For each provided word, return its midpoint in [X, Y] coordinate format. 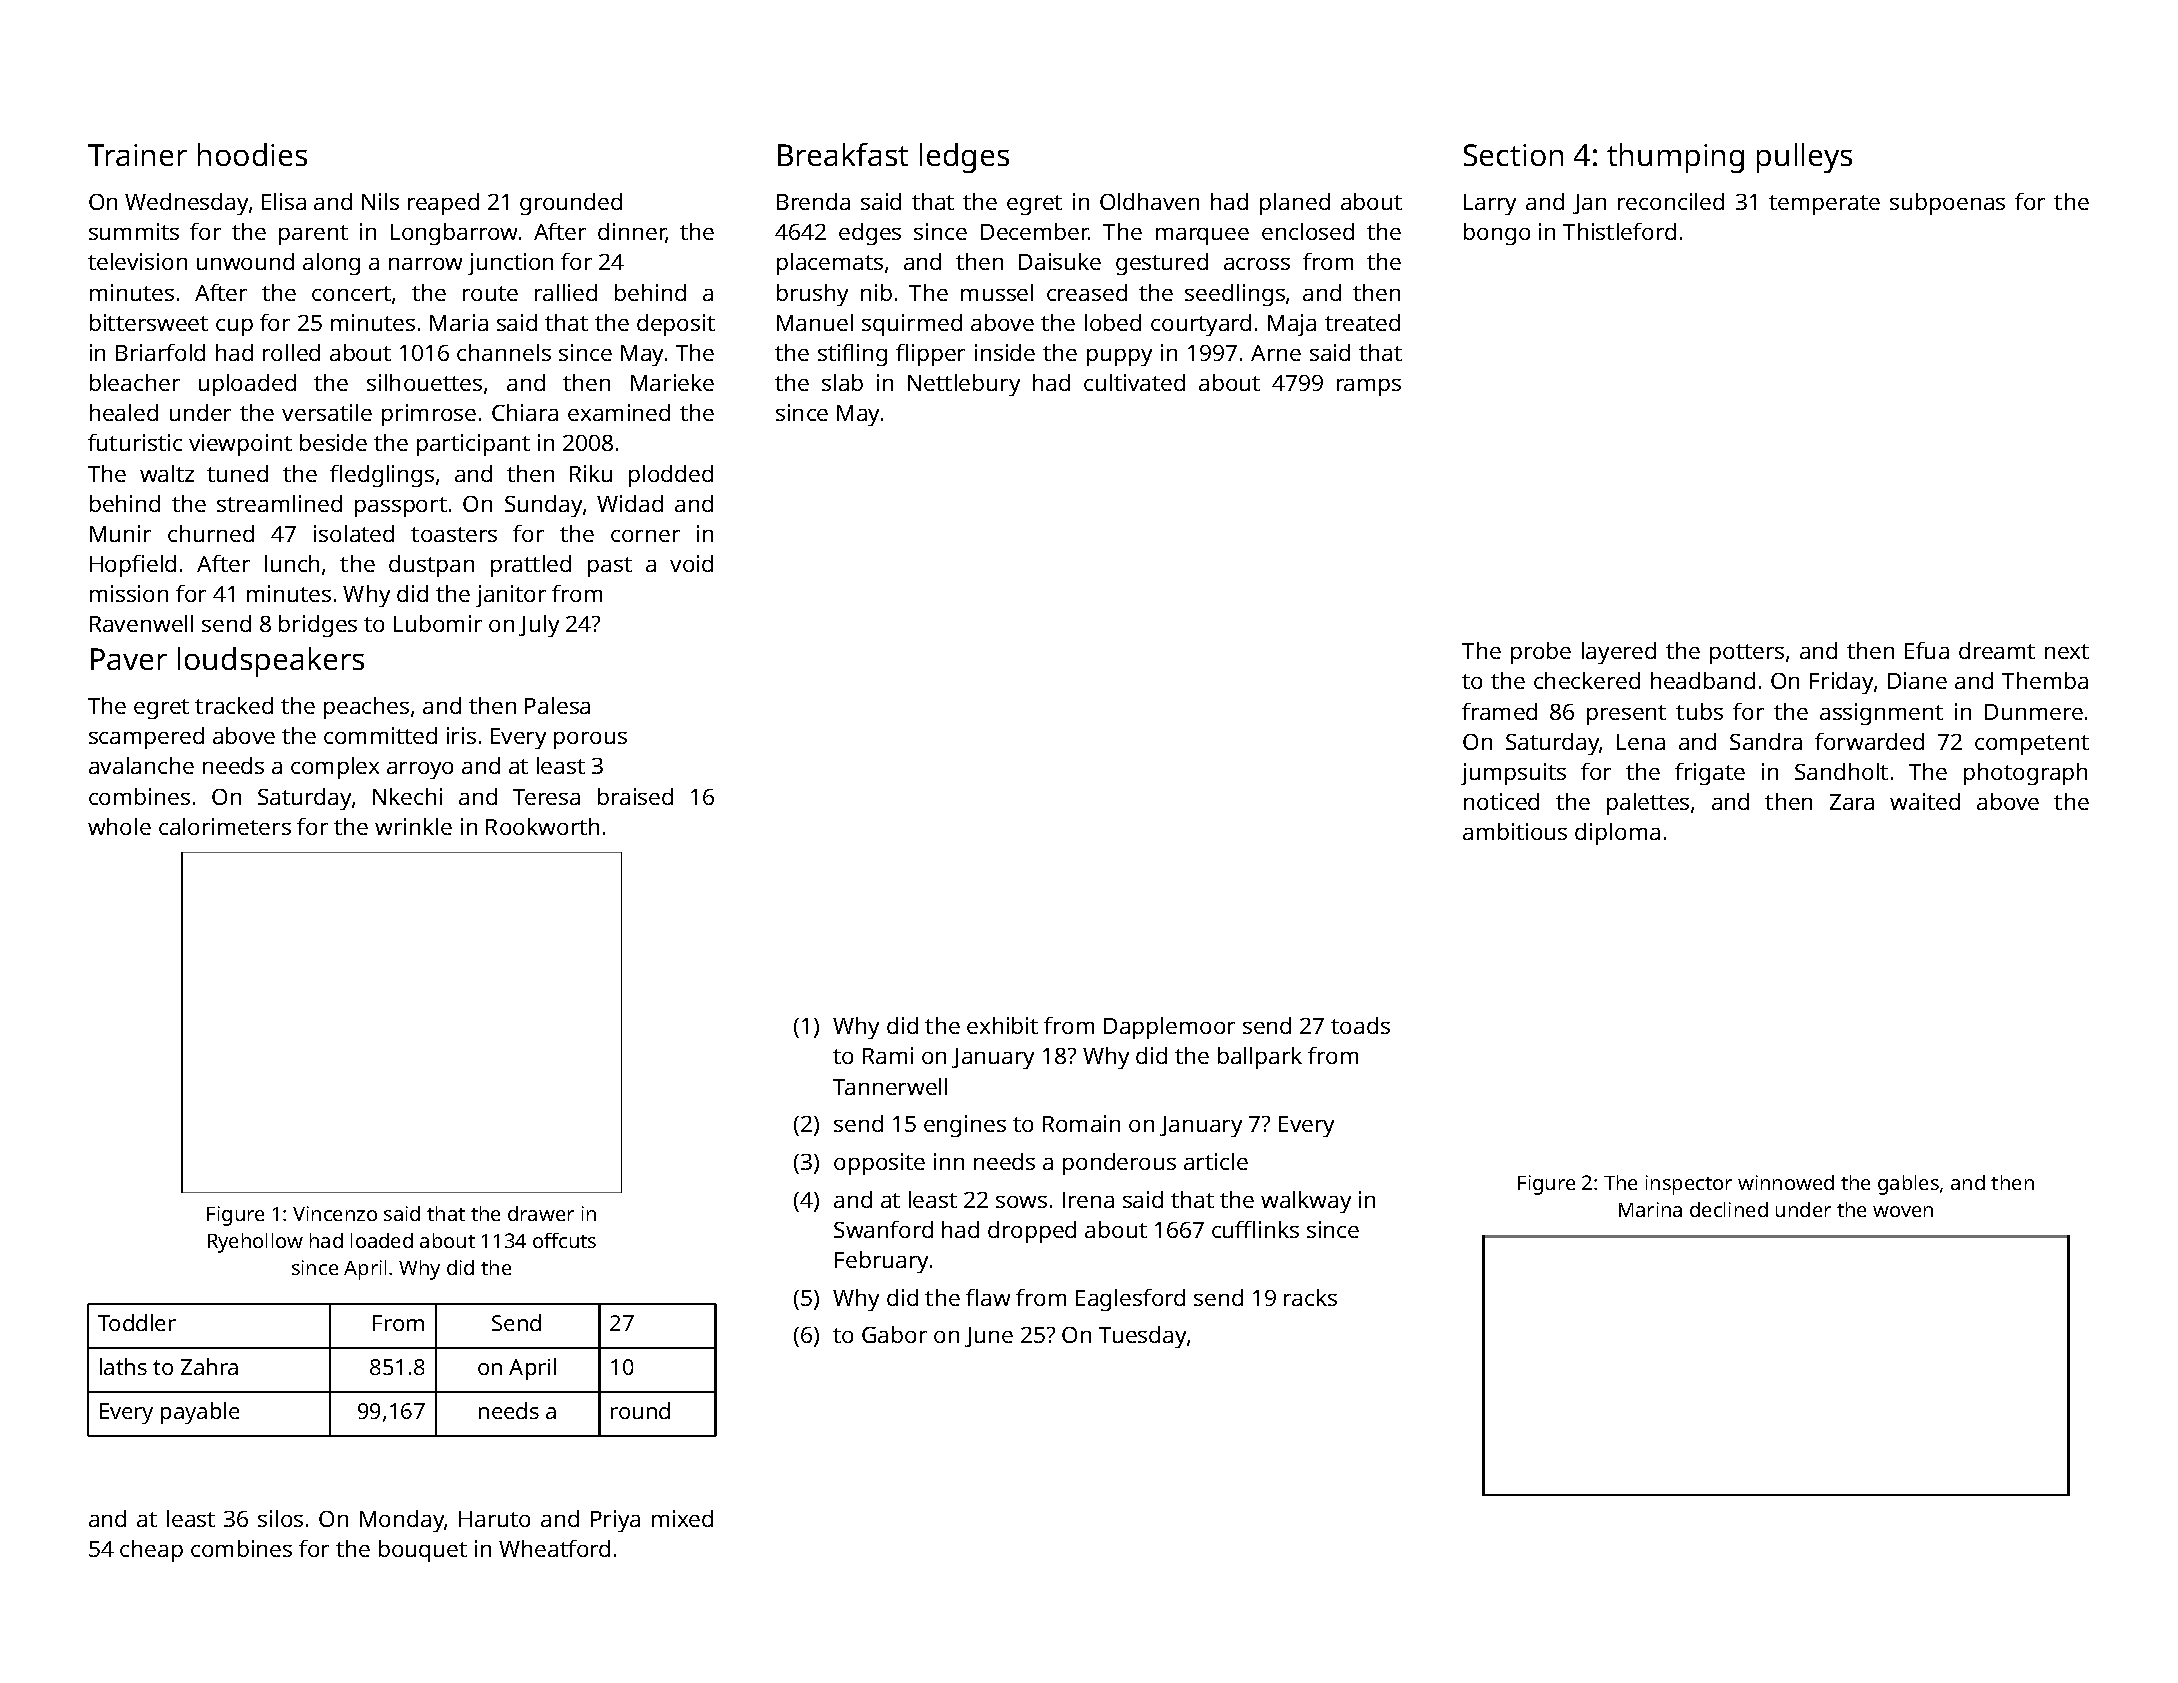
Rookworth [542, 826]
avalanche [141, 765]
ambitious [1515, 831]
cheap [151, 1551]
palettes [1648, 804]
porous [590, 740]
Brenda [813, 201]
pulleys [1804, 158]
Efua [1927, 650]
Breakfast [843, 154]
